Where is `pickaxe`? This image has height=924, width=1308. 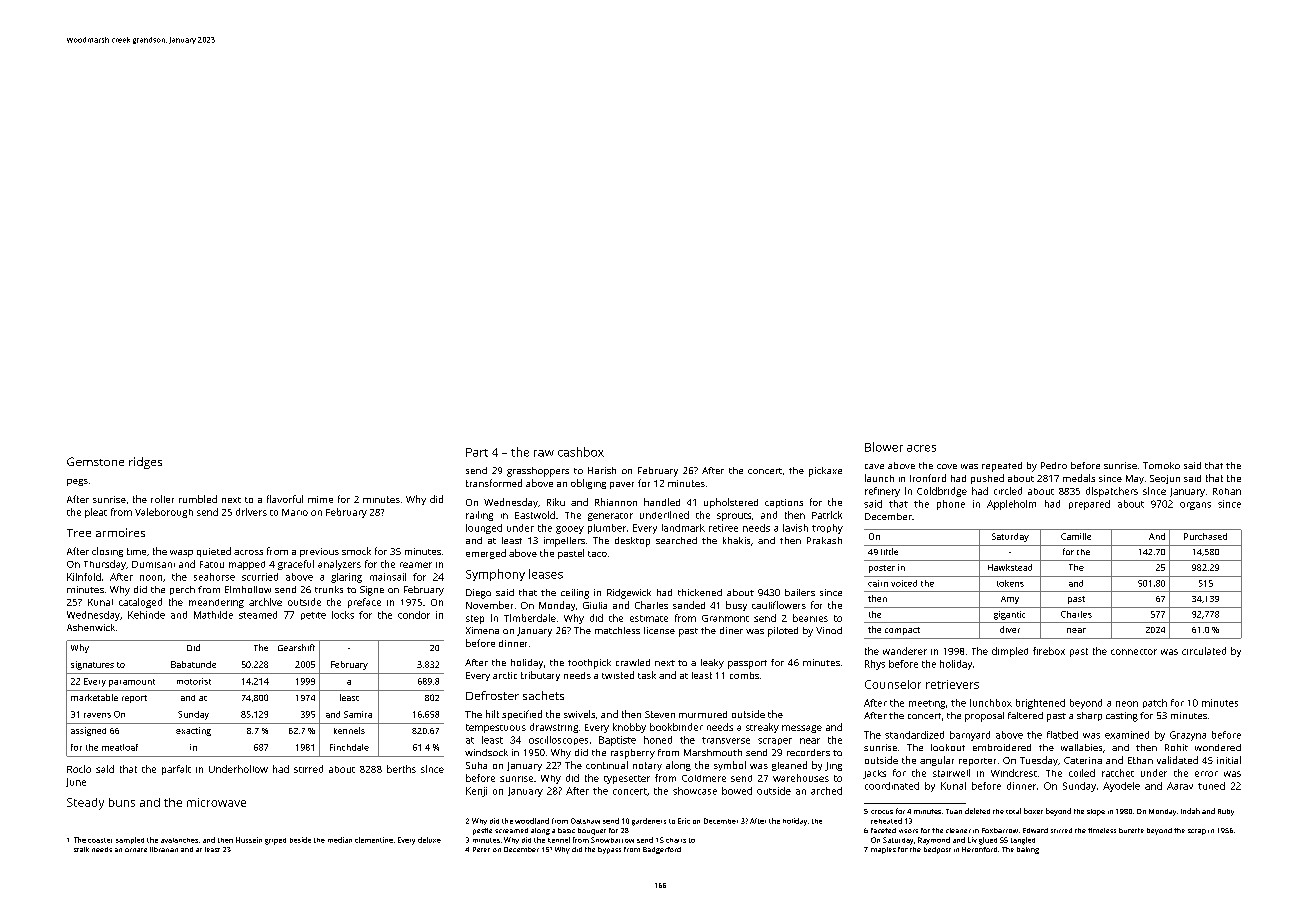
pickaxe is located at coordinates (825, 472).
